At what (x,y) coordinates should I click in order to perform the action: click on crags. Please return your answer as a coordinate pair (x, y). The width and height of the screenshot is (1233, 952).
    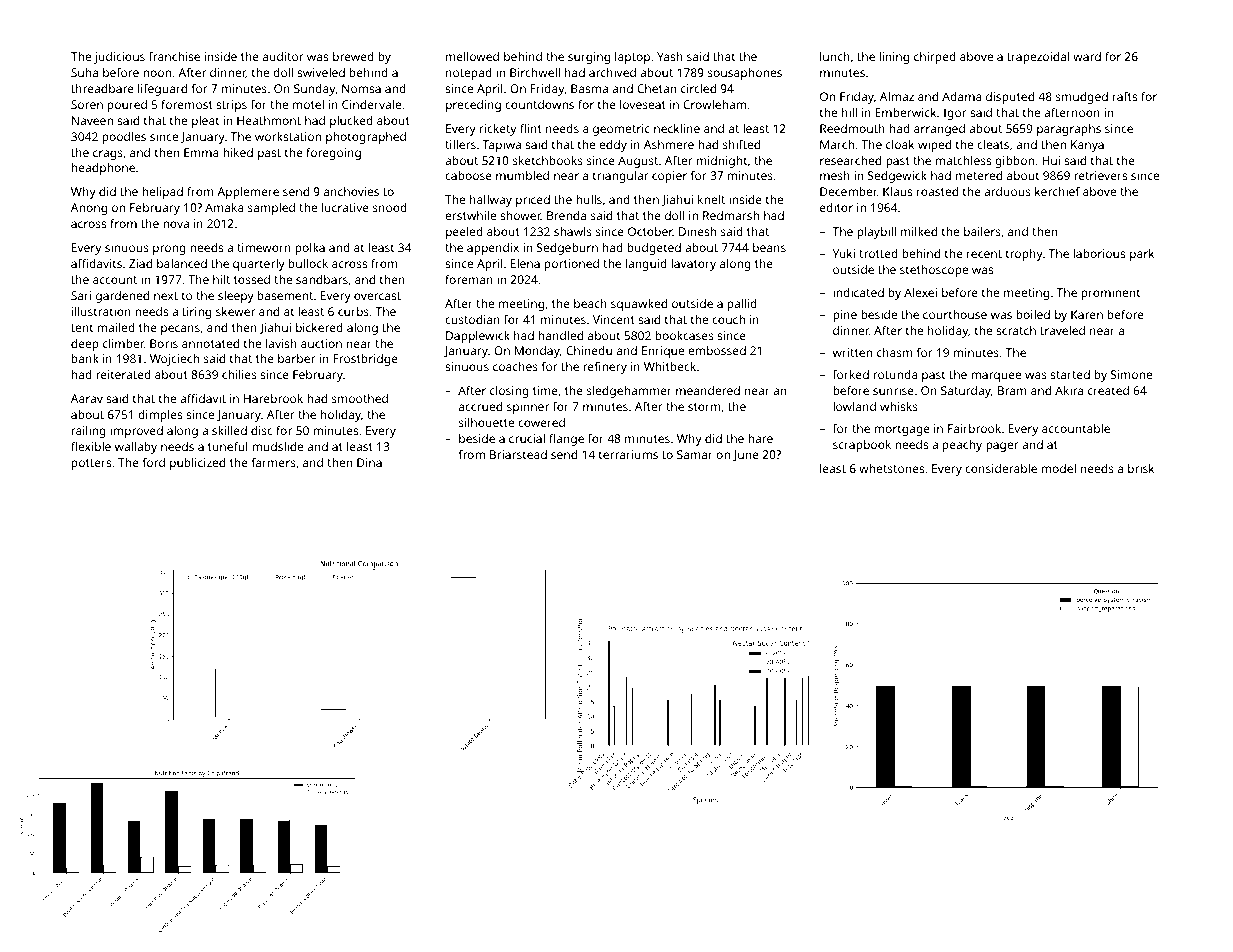
    Looking at the image, I should click on (108, 155).
